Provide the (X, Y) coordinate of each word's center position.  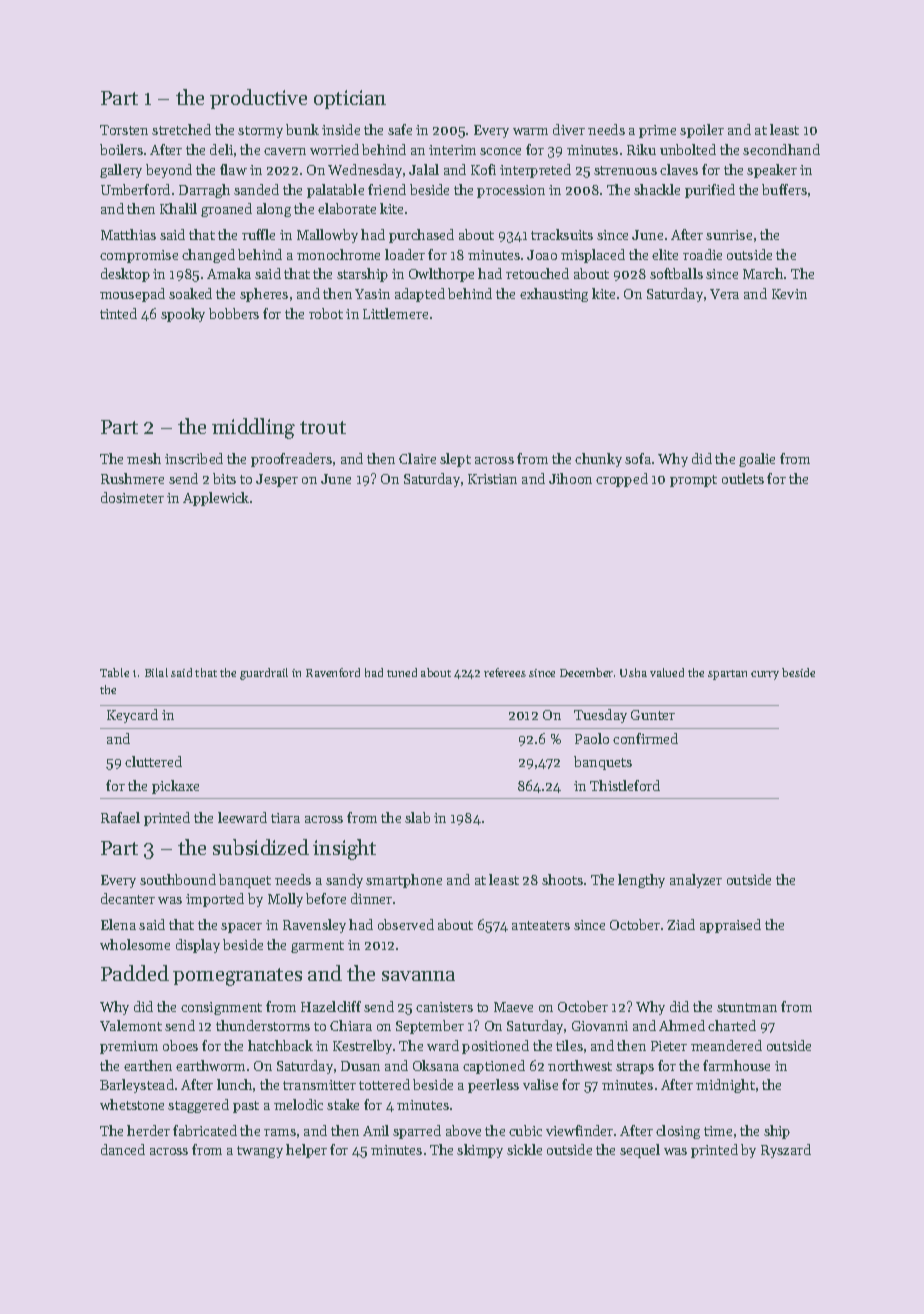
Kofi (483, 169)
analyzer (696, 881)
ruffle (258, 234)
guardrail (264, 674)
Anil (376, 1130)
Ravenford (333, 672)
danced (123, 1149)
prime (657, 131)
